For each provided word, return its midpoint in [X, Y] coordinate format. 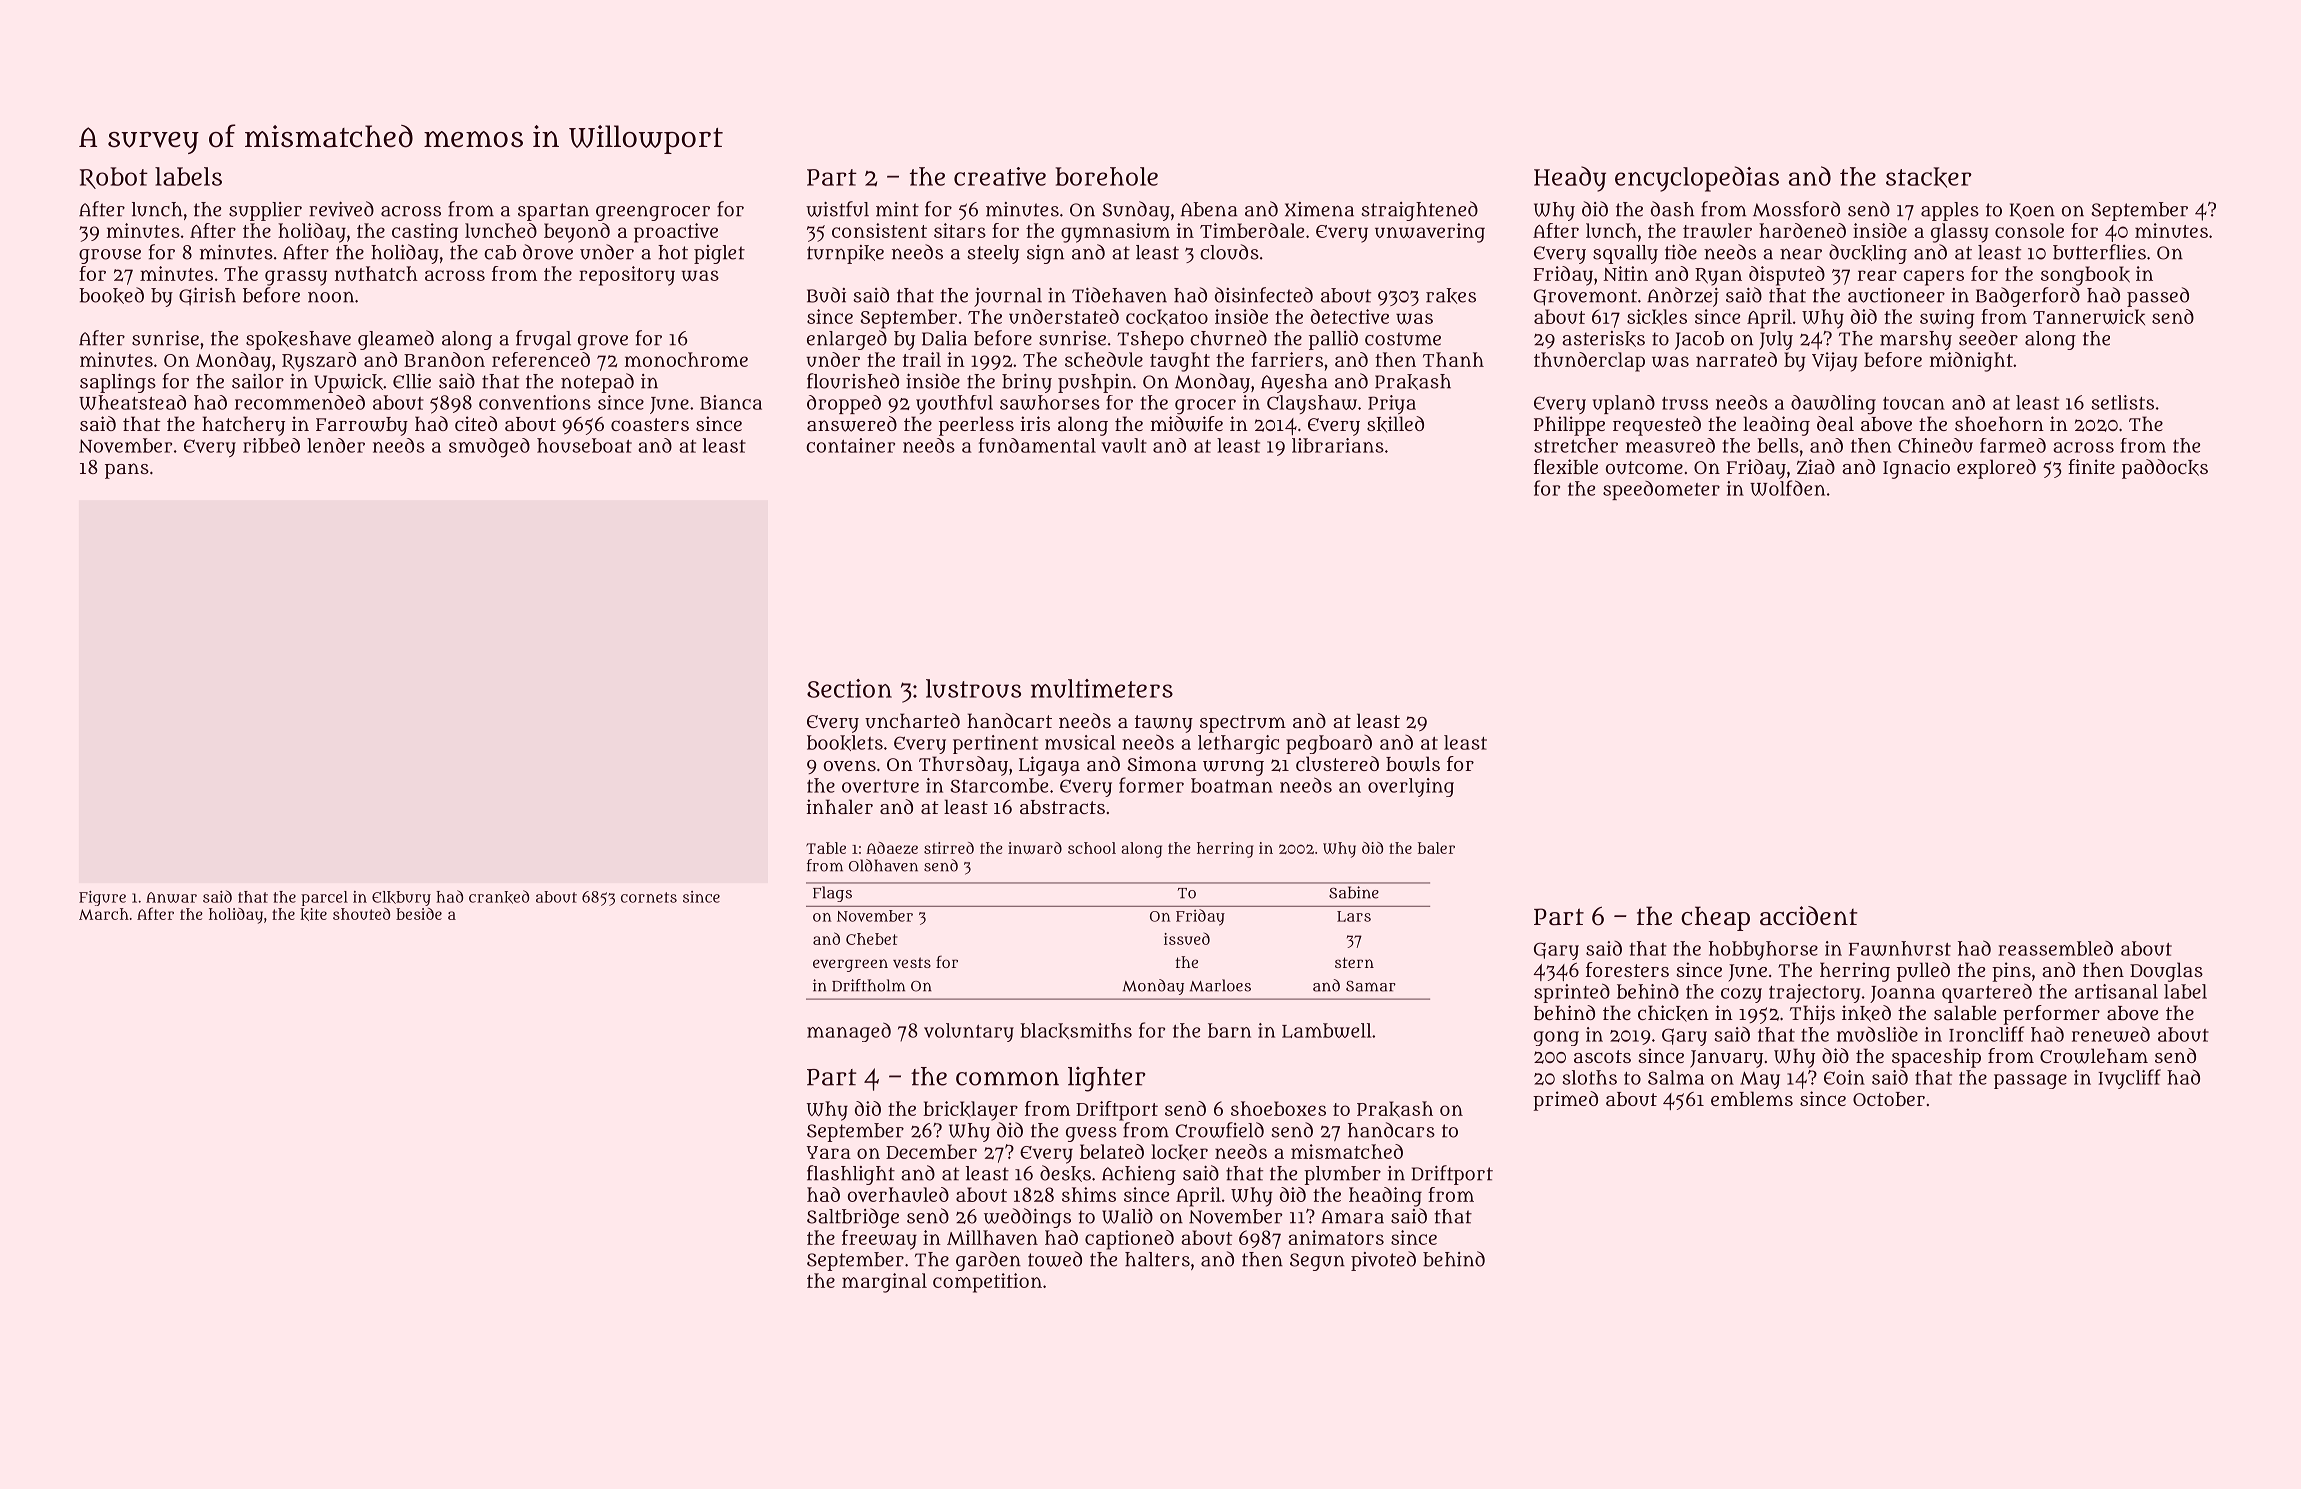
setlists [2122, 402]
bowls [1413, 764]
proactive [676, 233]
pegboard [1329, 744]
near [1801, 254]
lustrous [973, 688]
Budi [826, 295]
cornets [649, 897]
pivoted [1383, 1261]
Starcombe [999, 785]
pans [127, 471]
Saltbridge [853, 1218]
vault [1124, 445]
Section [849, 688]
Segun [1317, 1262]
